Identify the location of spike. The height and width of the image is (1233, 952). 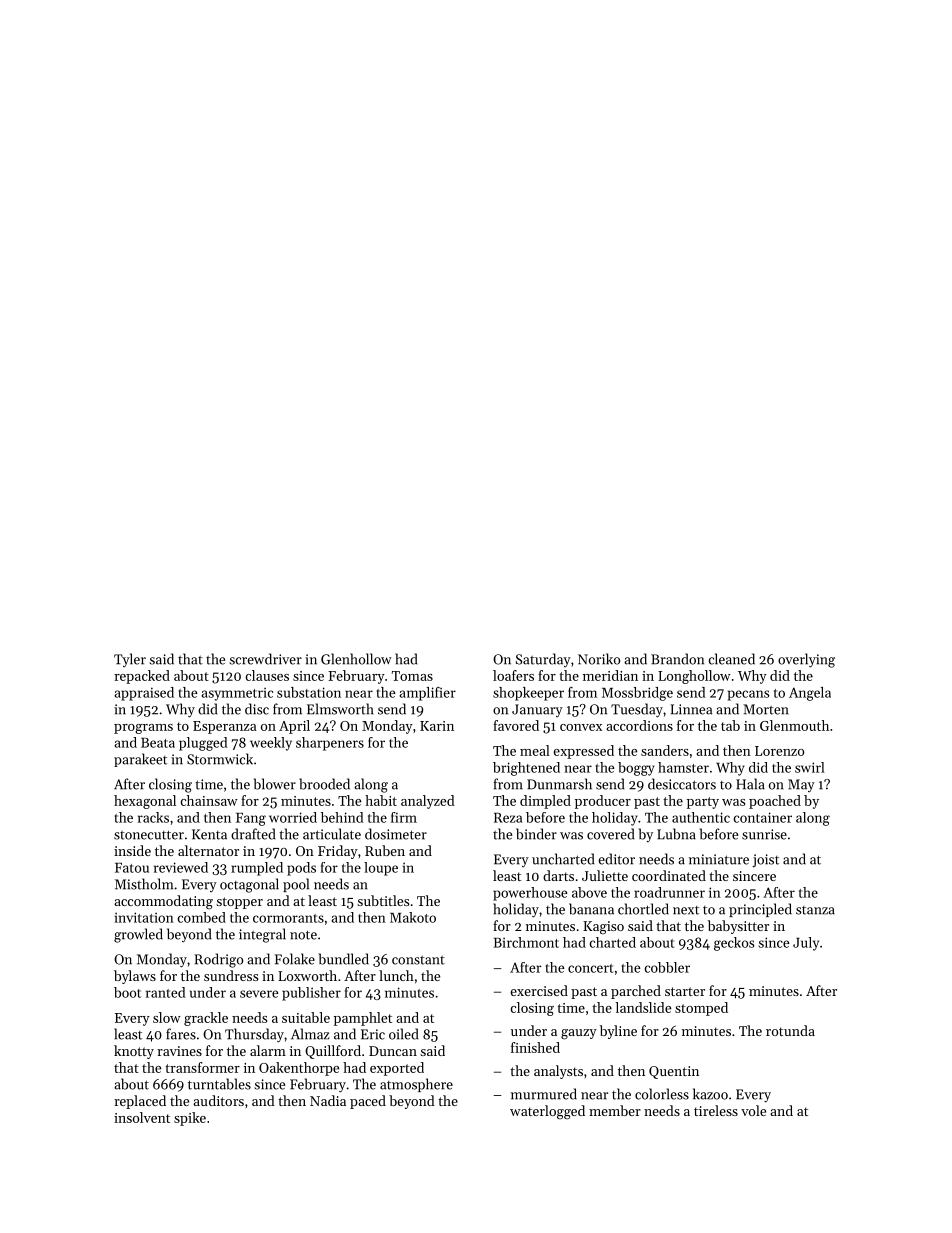
(190, 1119).
